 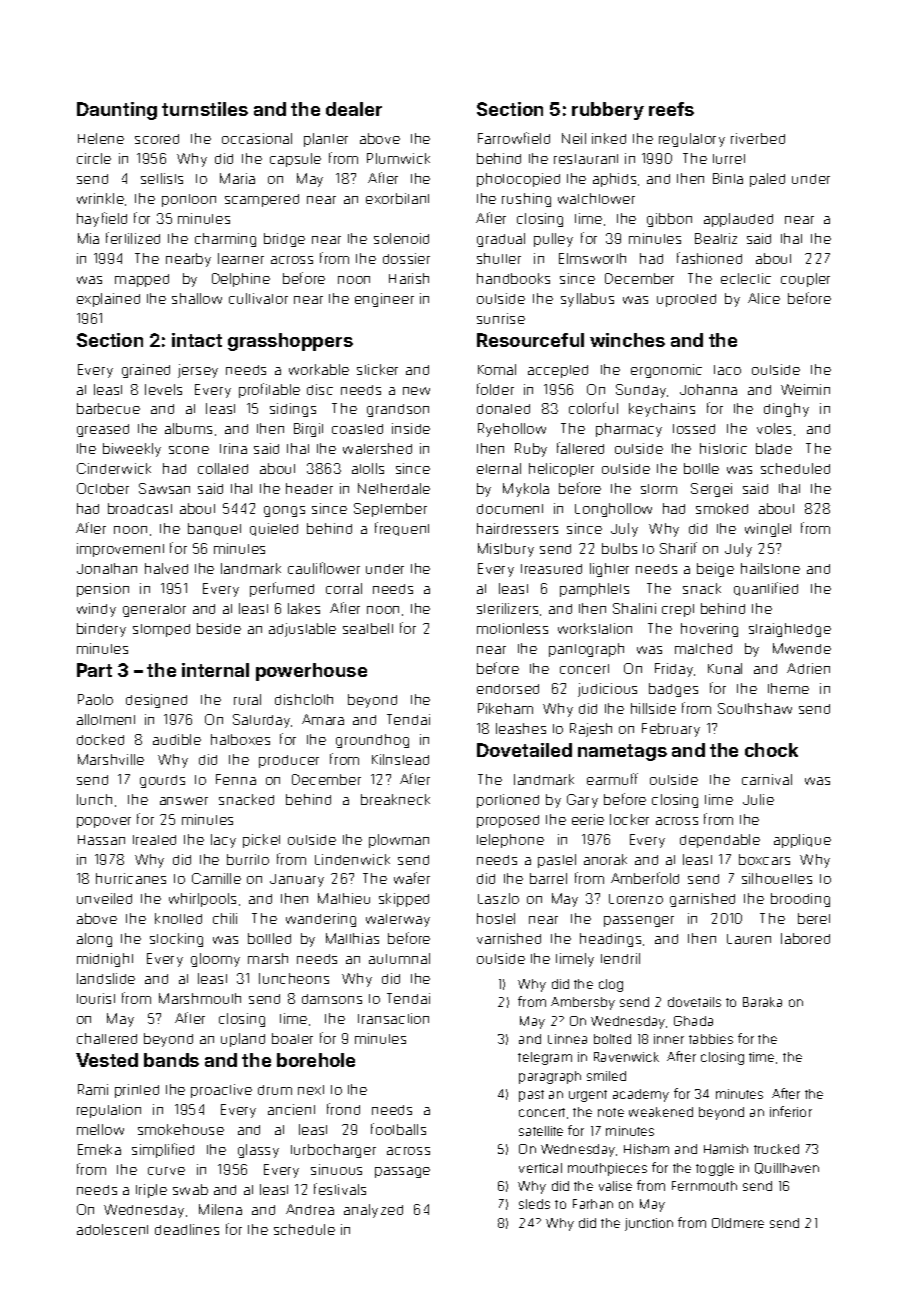 What do you see at coordinates (497, 369) in the screenshot?
I see `Komal` at bounding box center [497, 369].
